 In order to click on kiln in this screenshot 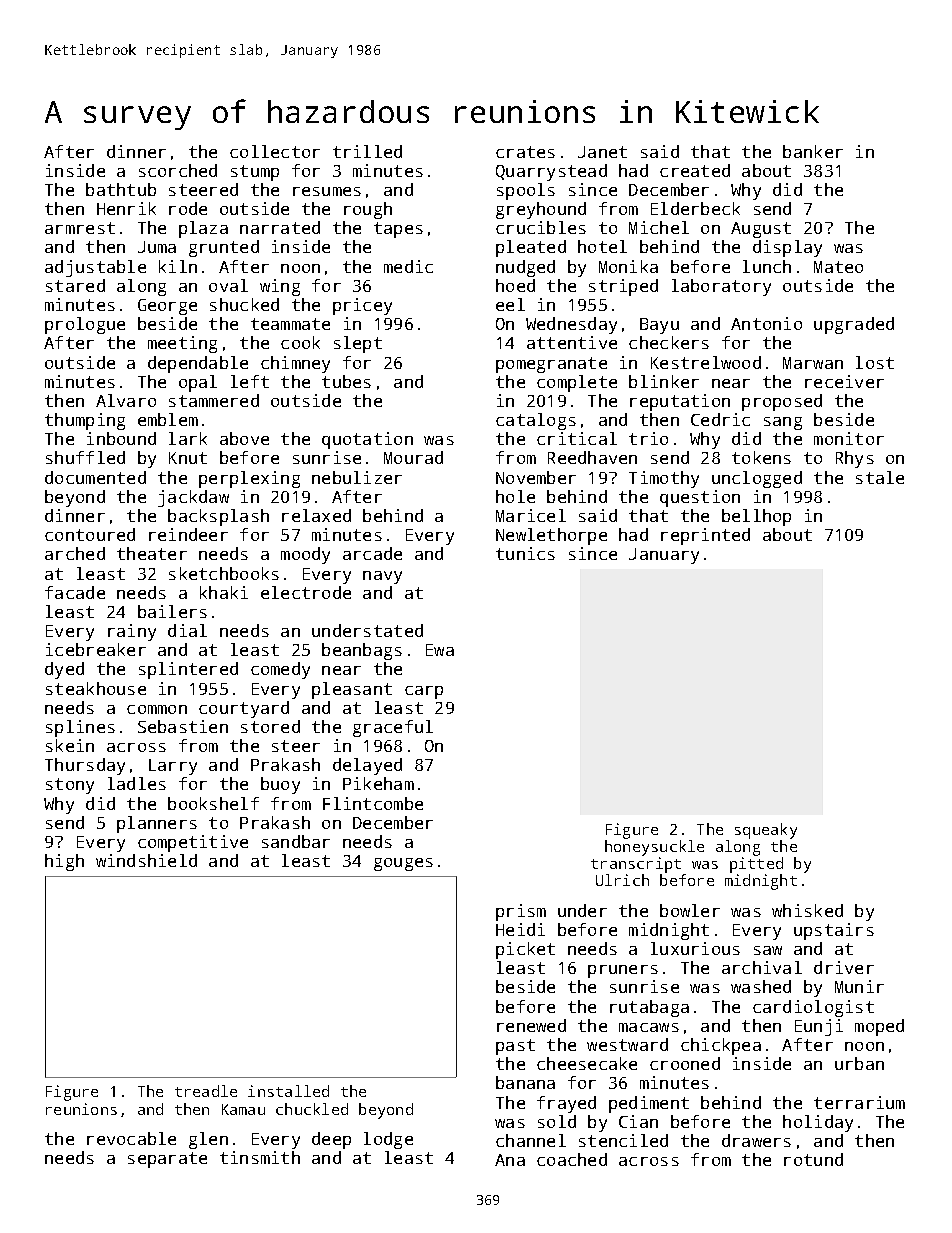, I will do `click(178, 266)`.
